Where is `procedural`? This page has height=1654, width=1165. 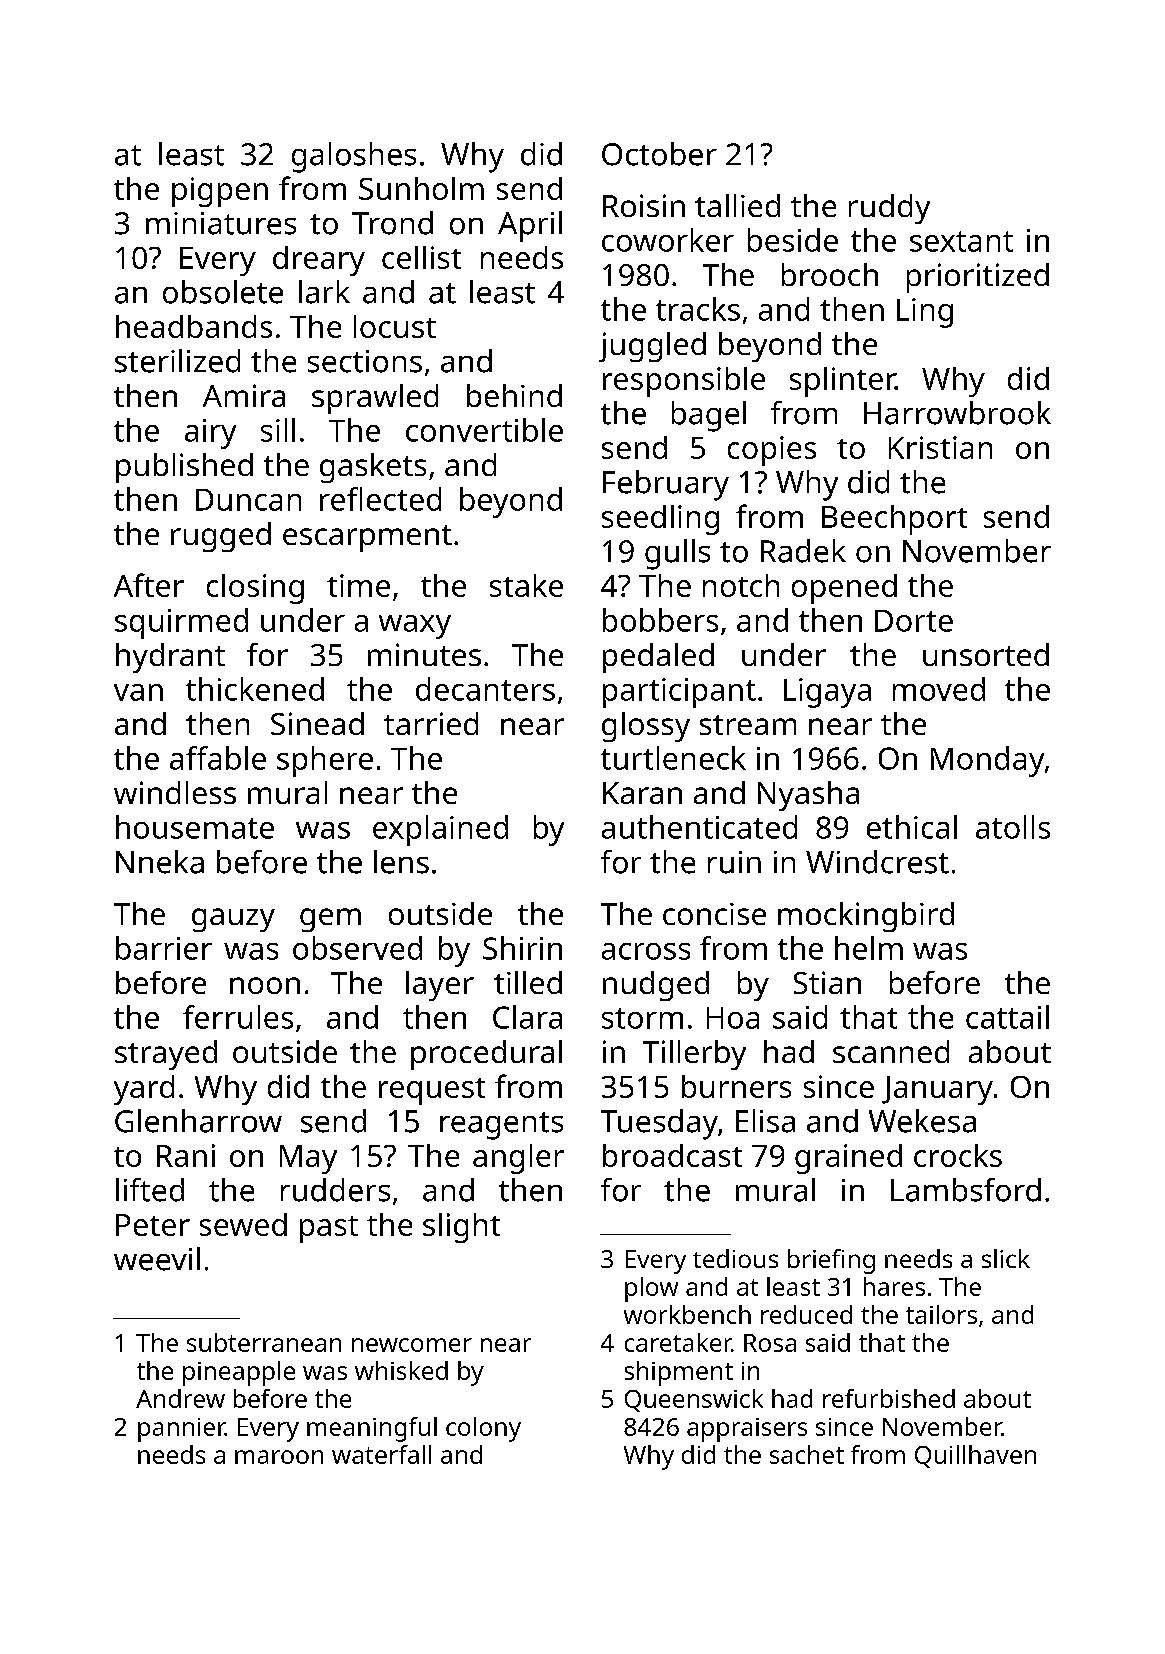
procedural is located at coordinates (486, 1055).
